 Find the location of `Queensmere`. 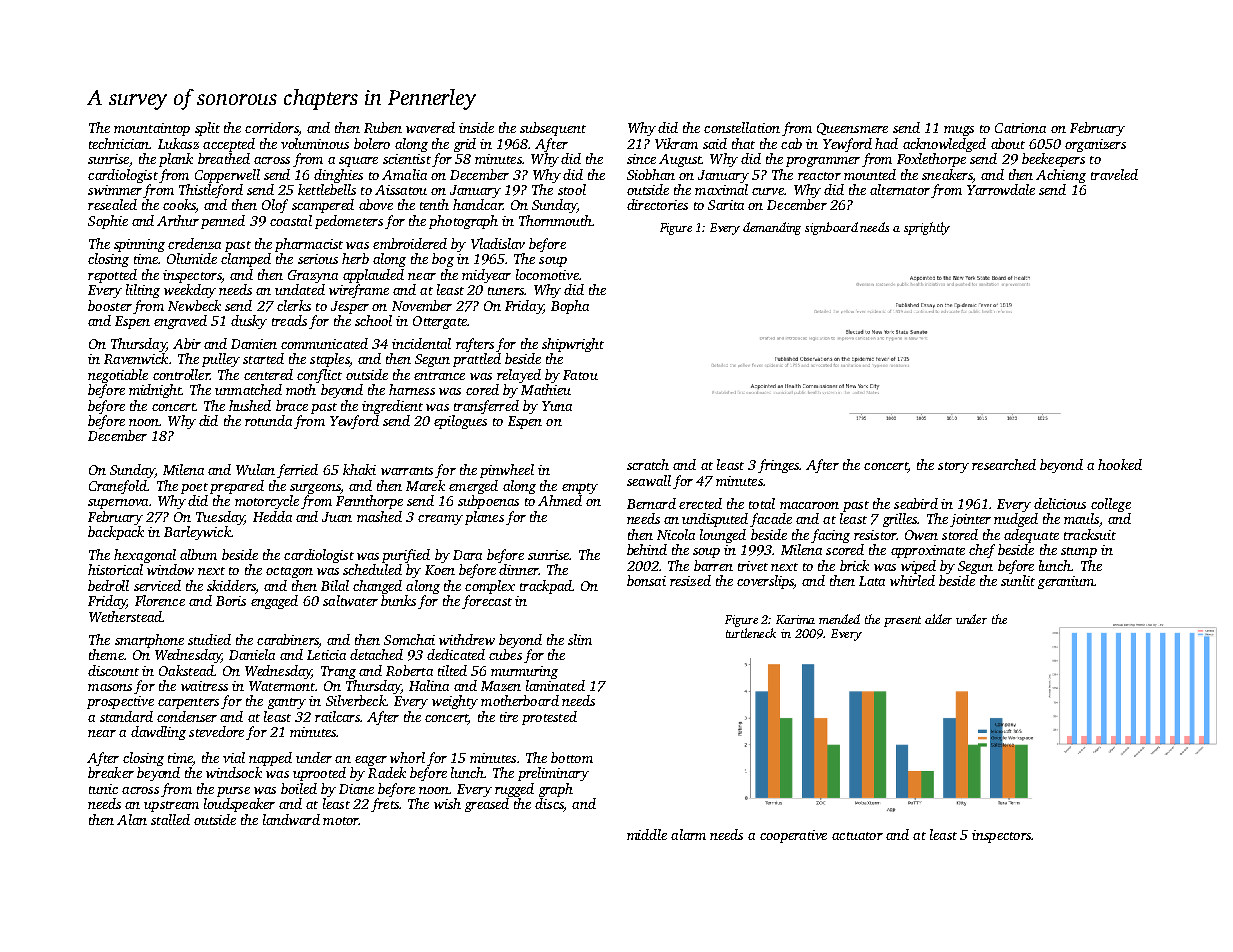

Queensmere is located at coordinates (852, 129).
